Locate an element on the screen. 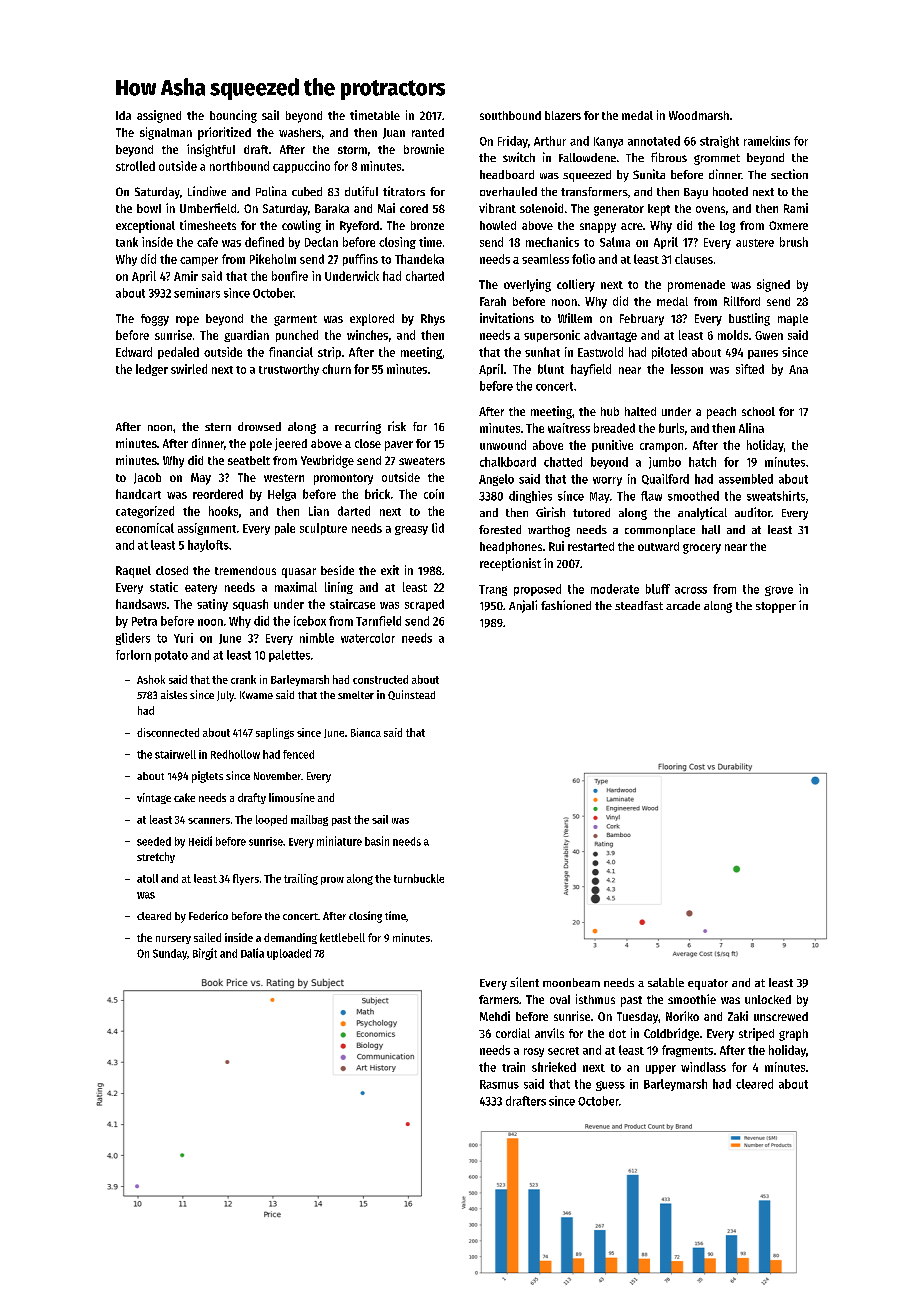  chatted is located at coordinates (563, 462).
